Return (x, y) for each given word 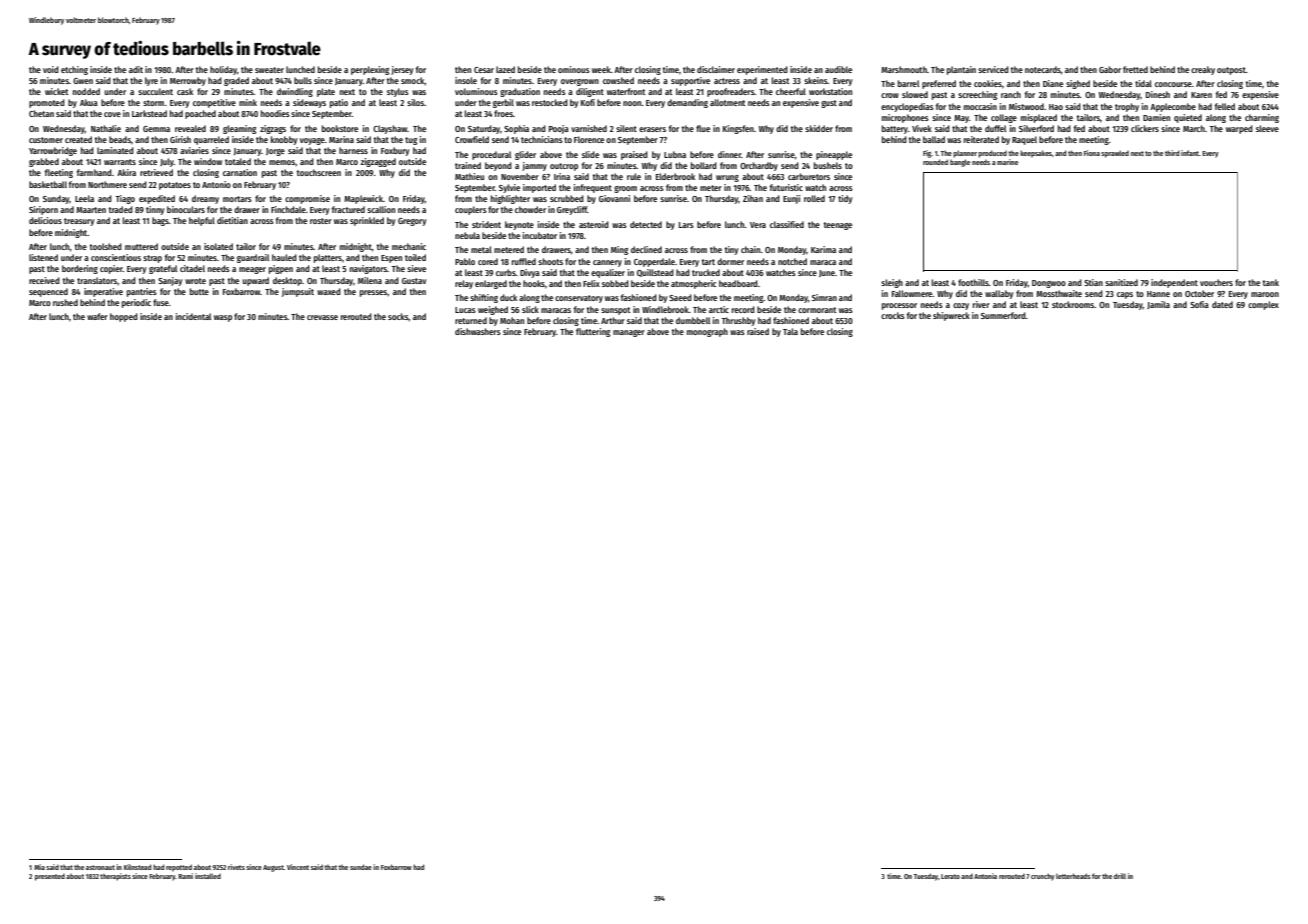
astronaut (100, 867)
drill (1120, 876)
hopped (124, 317)
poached (200, 114)
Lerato (950, 876)
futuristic (786, 187)
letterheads (1073, 876)
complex (1263, 305)
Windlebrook (665, 309)
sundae (361, 867)
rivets (236, 867)
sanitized (1121, 282)
